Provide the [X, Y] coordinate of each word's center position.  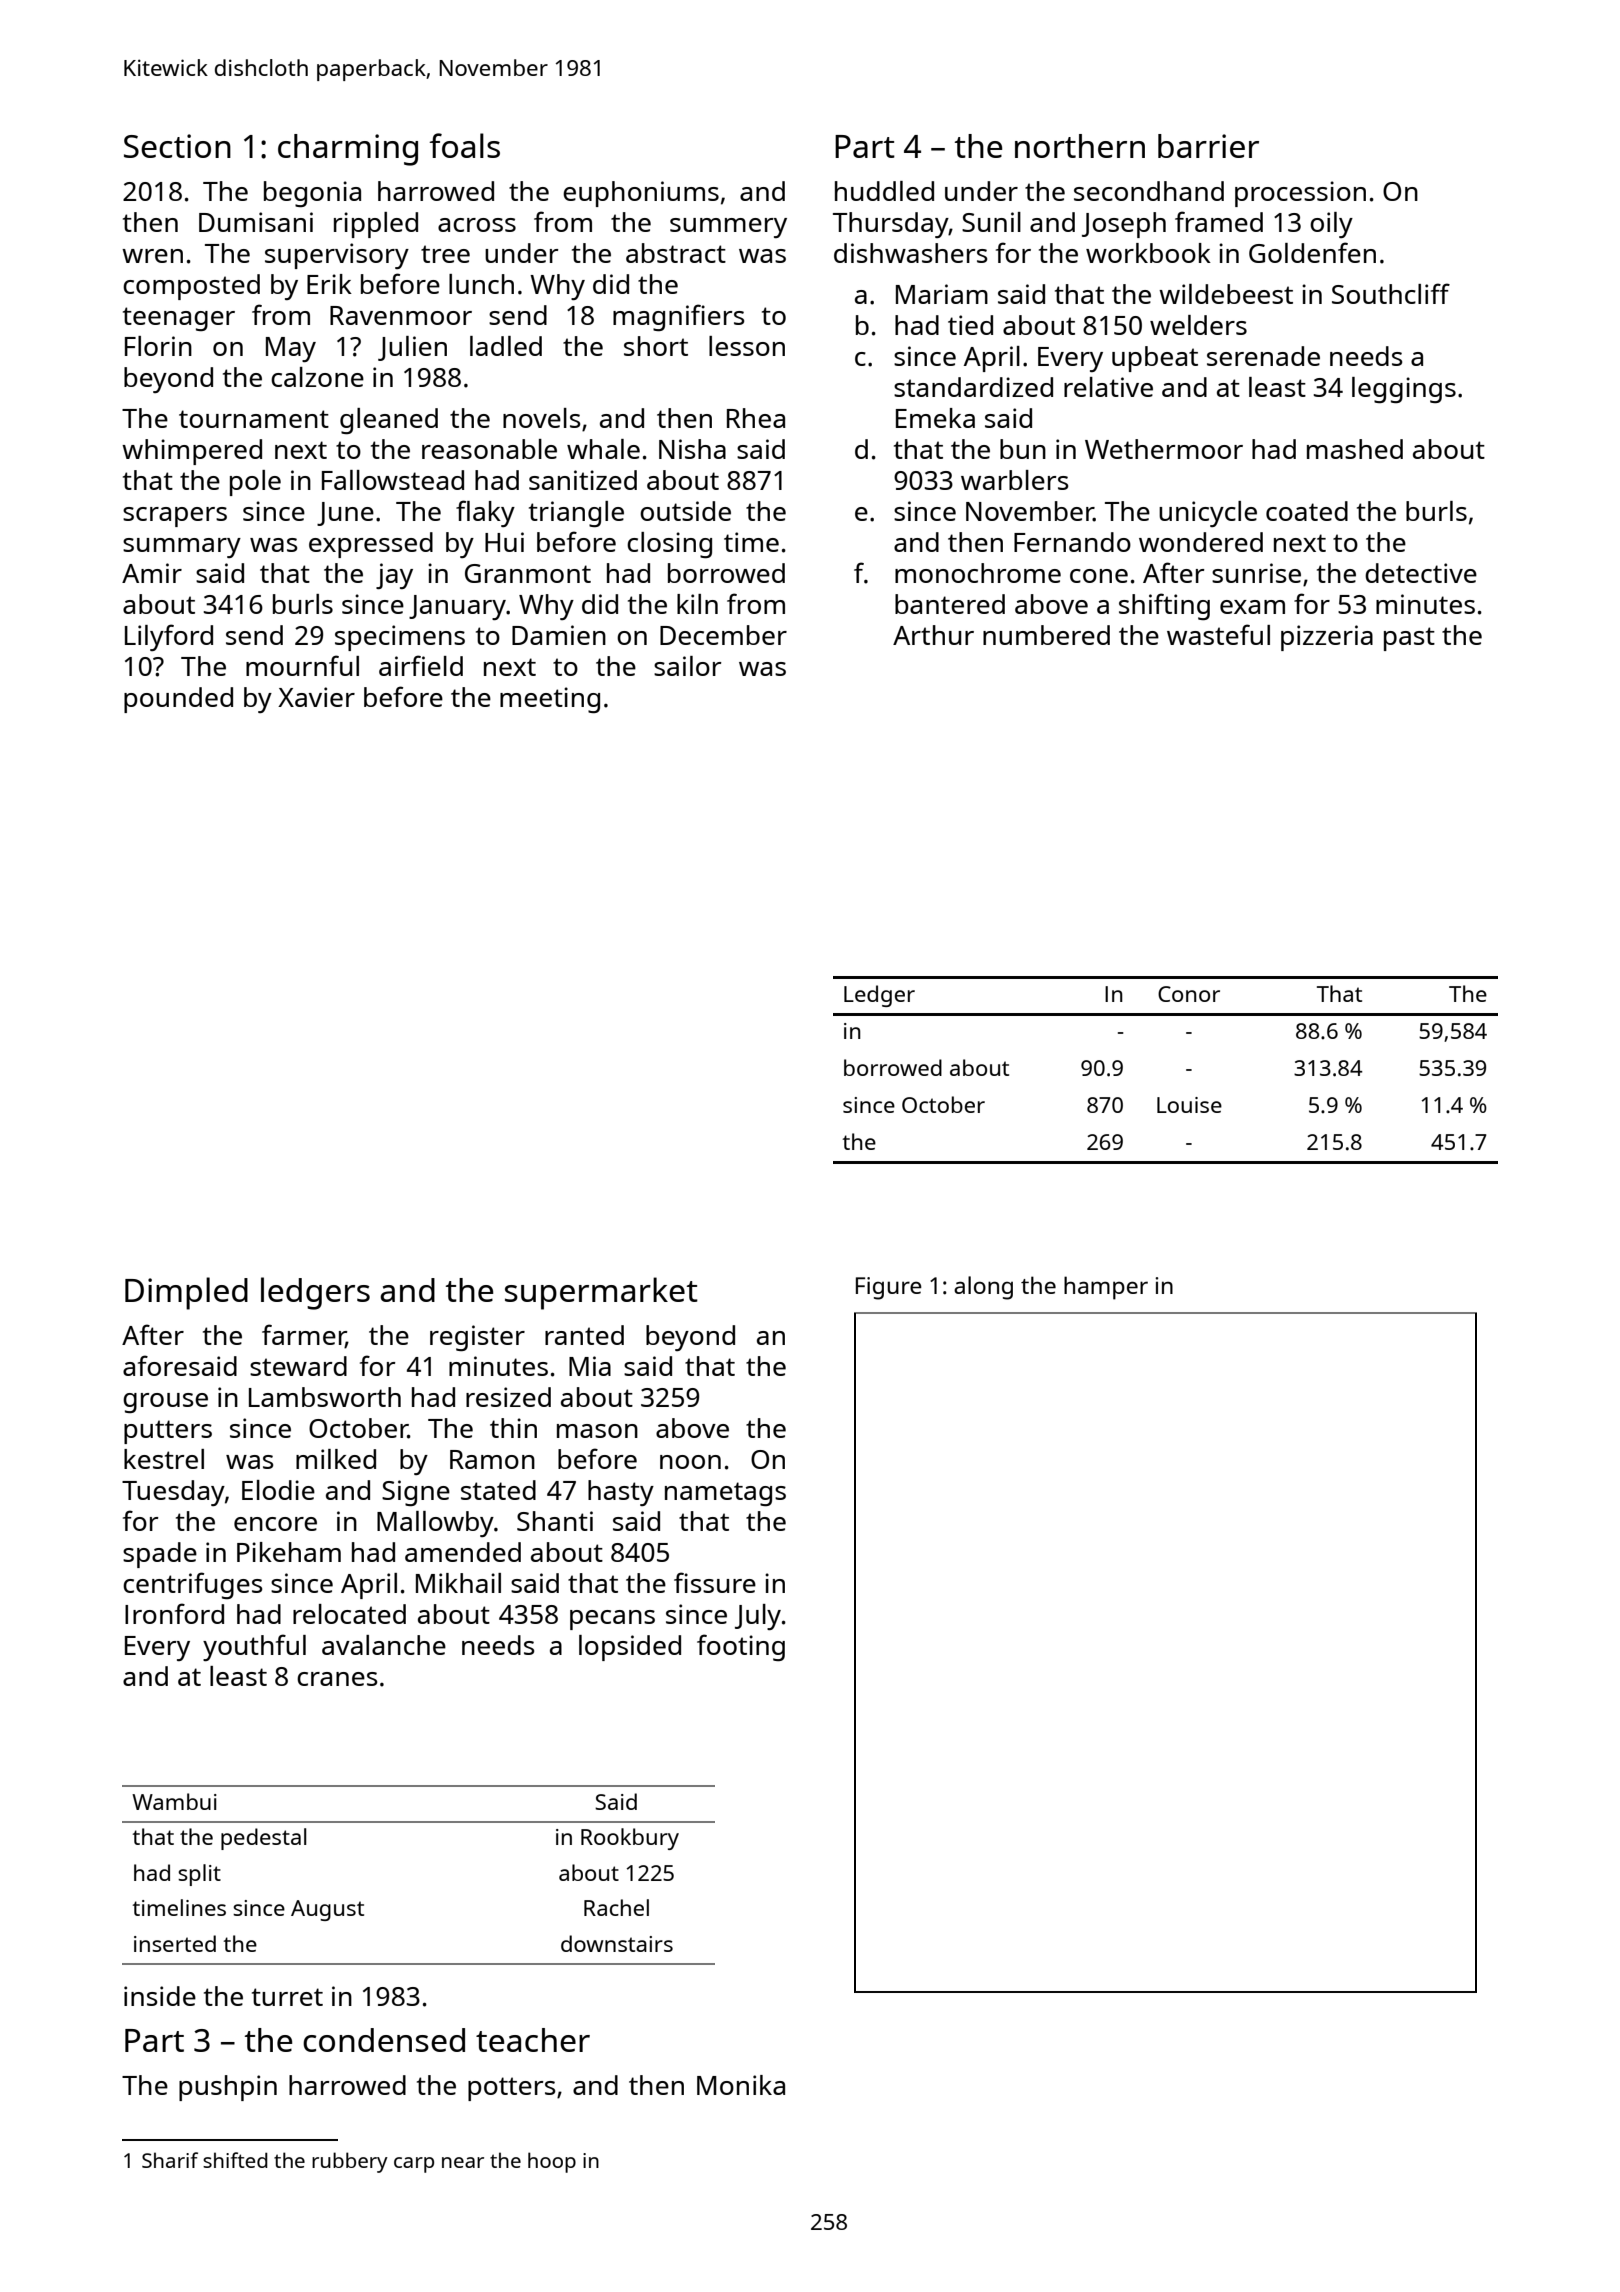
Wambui [174, 1801]
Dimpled [186, 1293]
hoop [552, 2162]
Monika [741, 2085]
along [983, 1288]
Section [177, 146]
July [758, 1617]
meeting [550, 700]
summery [728, 228]
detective [1421, 573]
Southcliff [1391, 293]
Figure [889, 1288]
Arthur [933, 635]
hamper [1106, 1288]
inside [160, 1996]
